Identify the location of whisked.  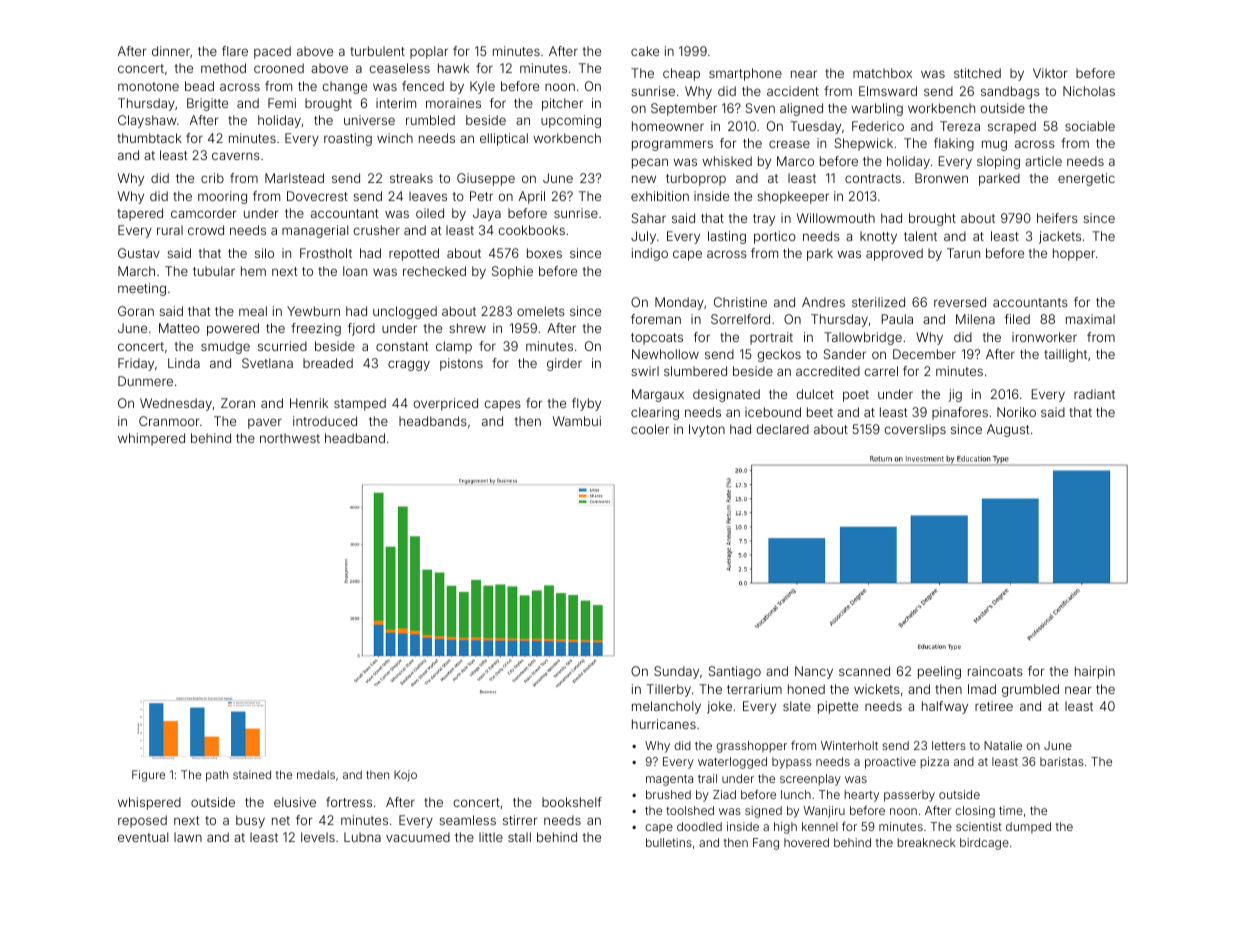
(727, 161).
